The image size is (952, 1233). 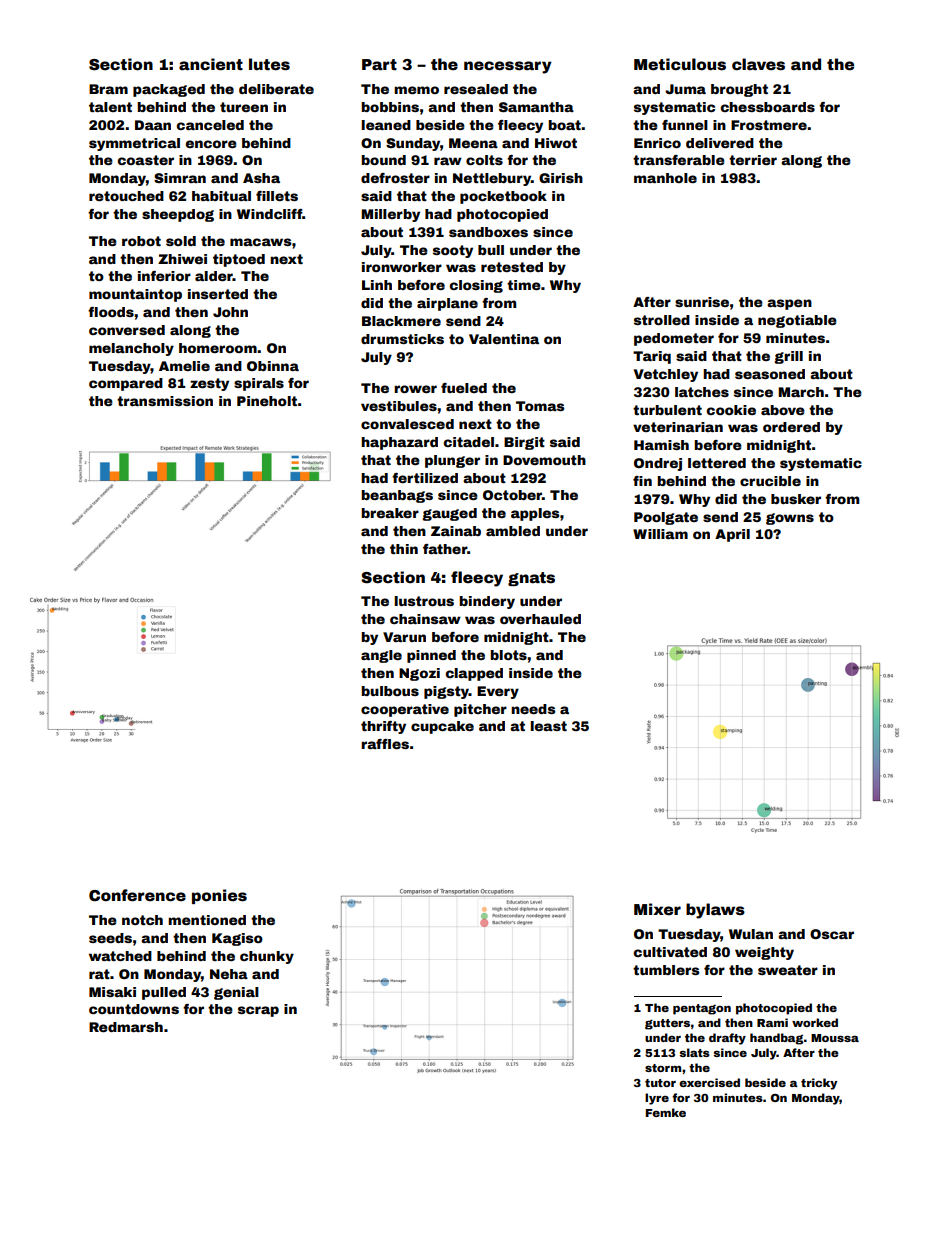 I want to click on necessary, so click(x=508, y=67).
